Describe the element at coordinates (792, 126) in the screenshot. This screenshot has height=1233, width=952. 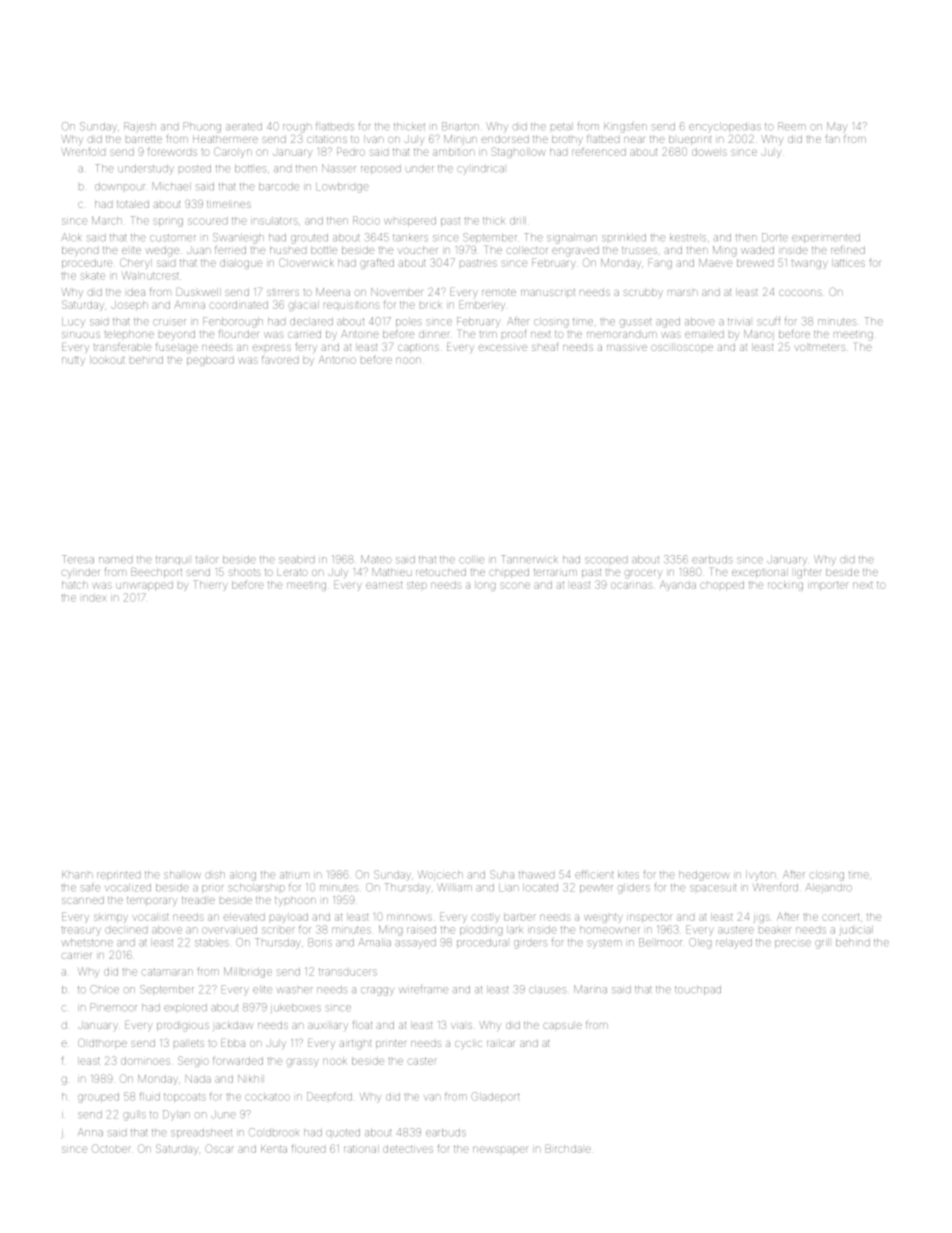
I see `Reem` at that location.
